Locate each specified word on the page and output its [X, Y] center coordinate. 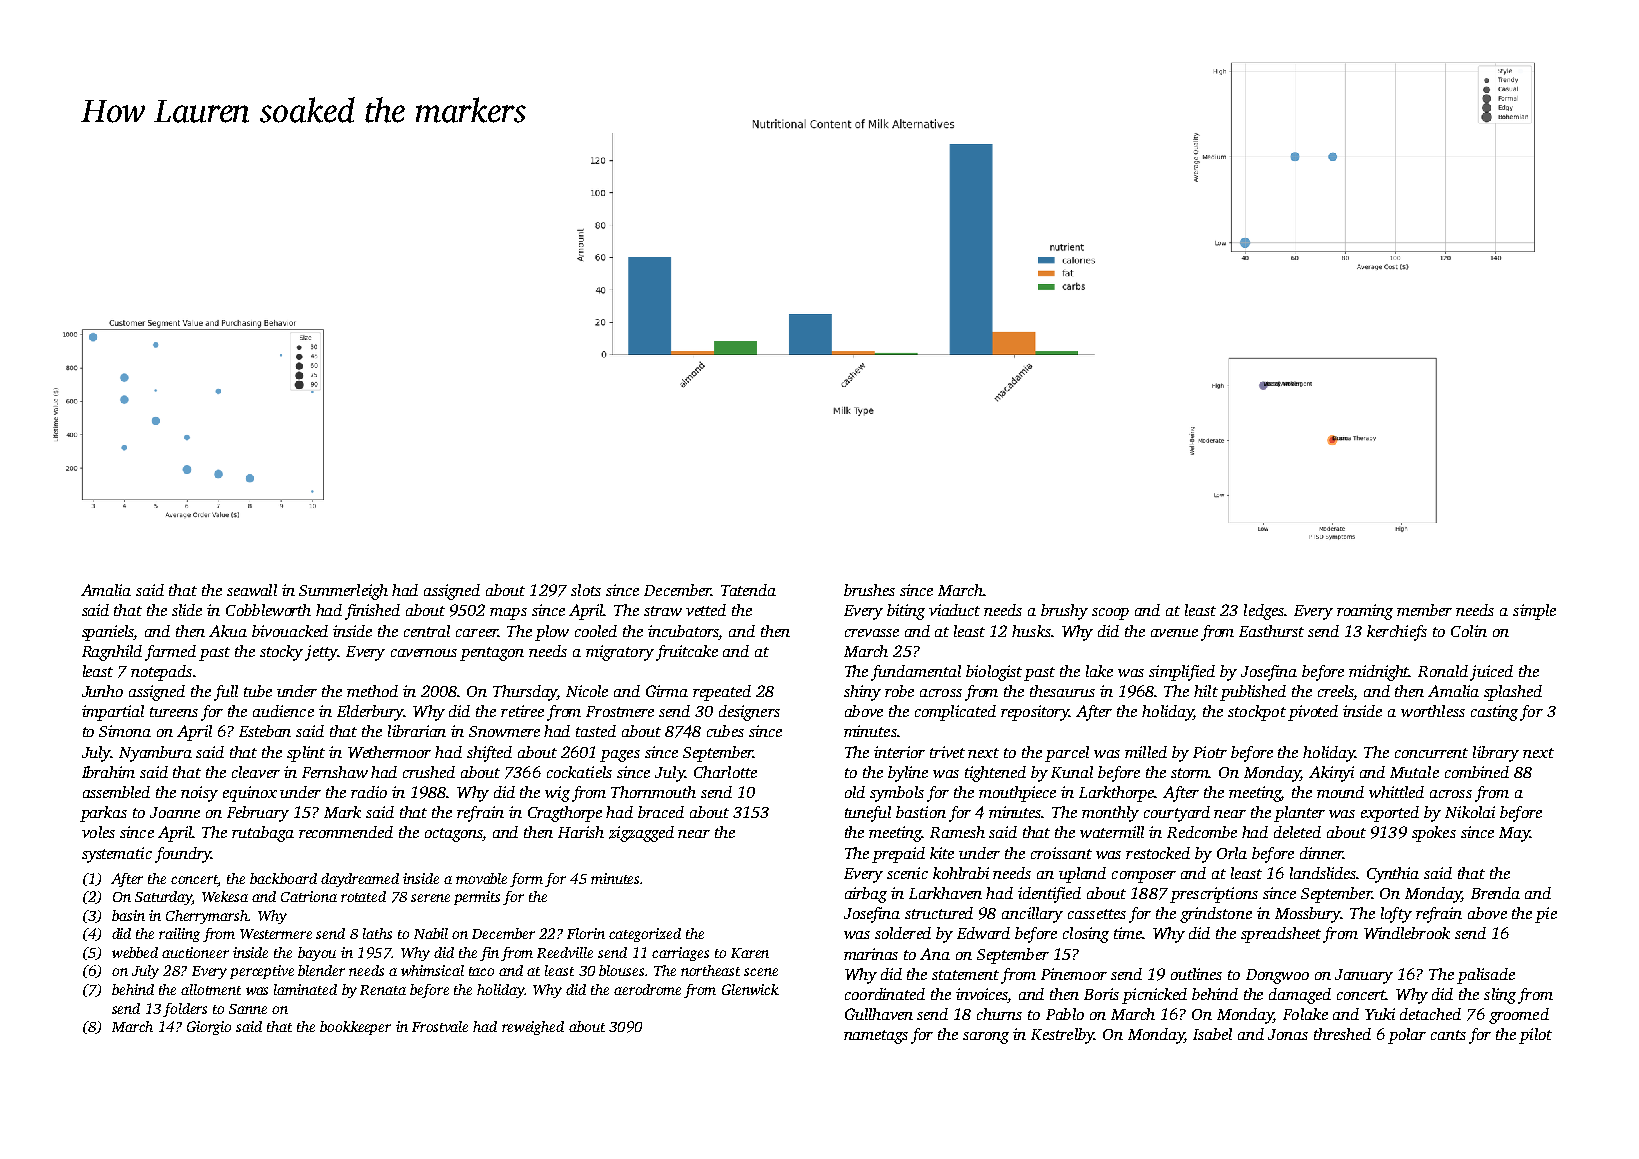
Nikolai [1470, 812]
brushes [869, 590]
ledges [1264, 612]
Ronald [1443, 671]
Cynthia [1393, 875]
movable [481, 878]
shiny [862, 693]
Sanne [248, 1009]
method [372, 691]
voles [98, 832]
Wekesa [225, 896]
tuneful [868, 814]
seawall [252, 590]
